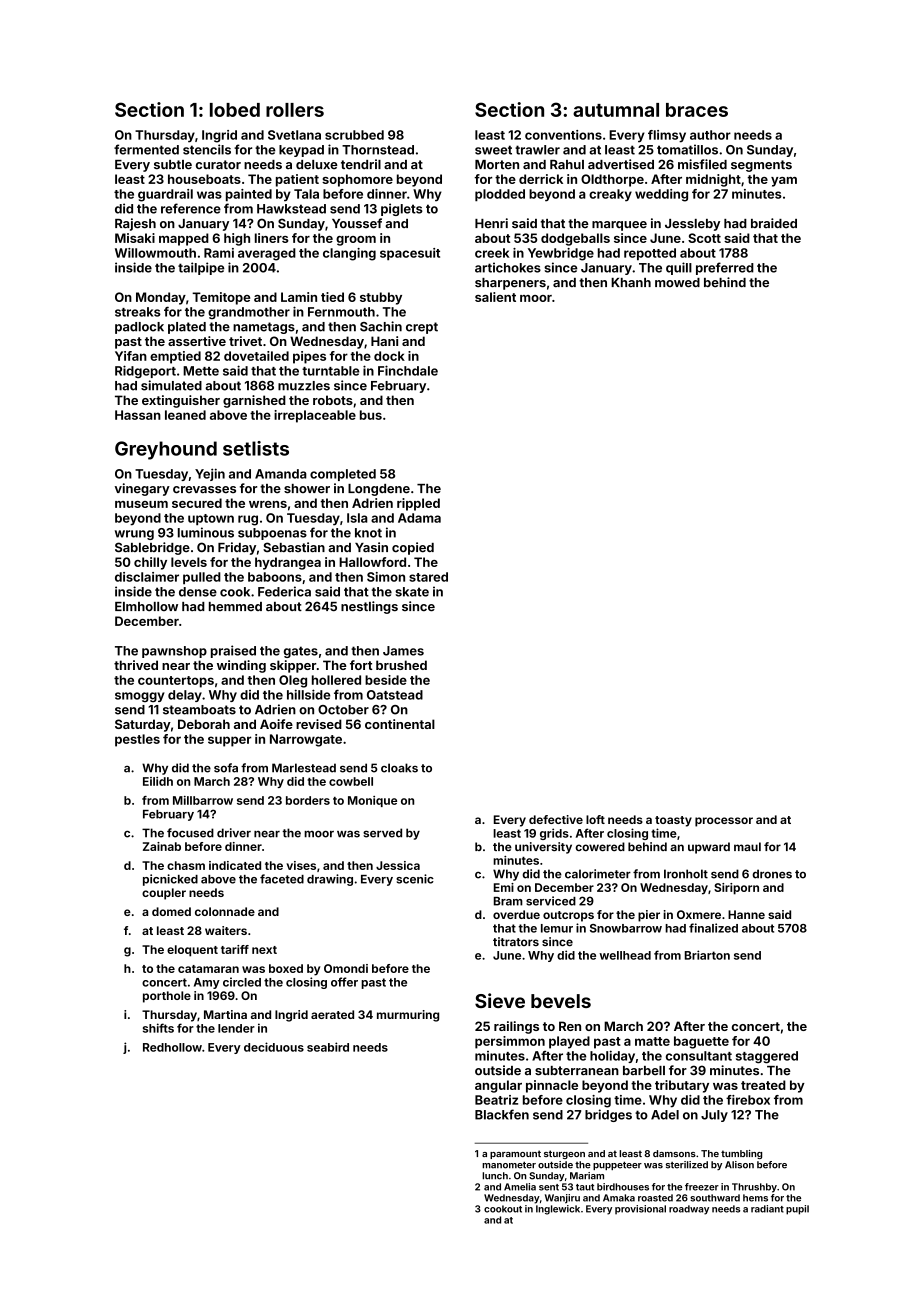  Describe the element at coordinates (558, 1210) in the screenshot. I see `Inglewick` at that location.
